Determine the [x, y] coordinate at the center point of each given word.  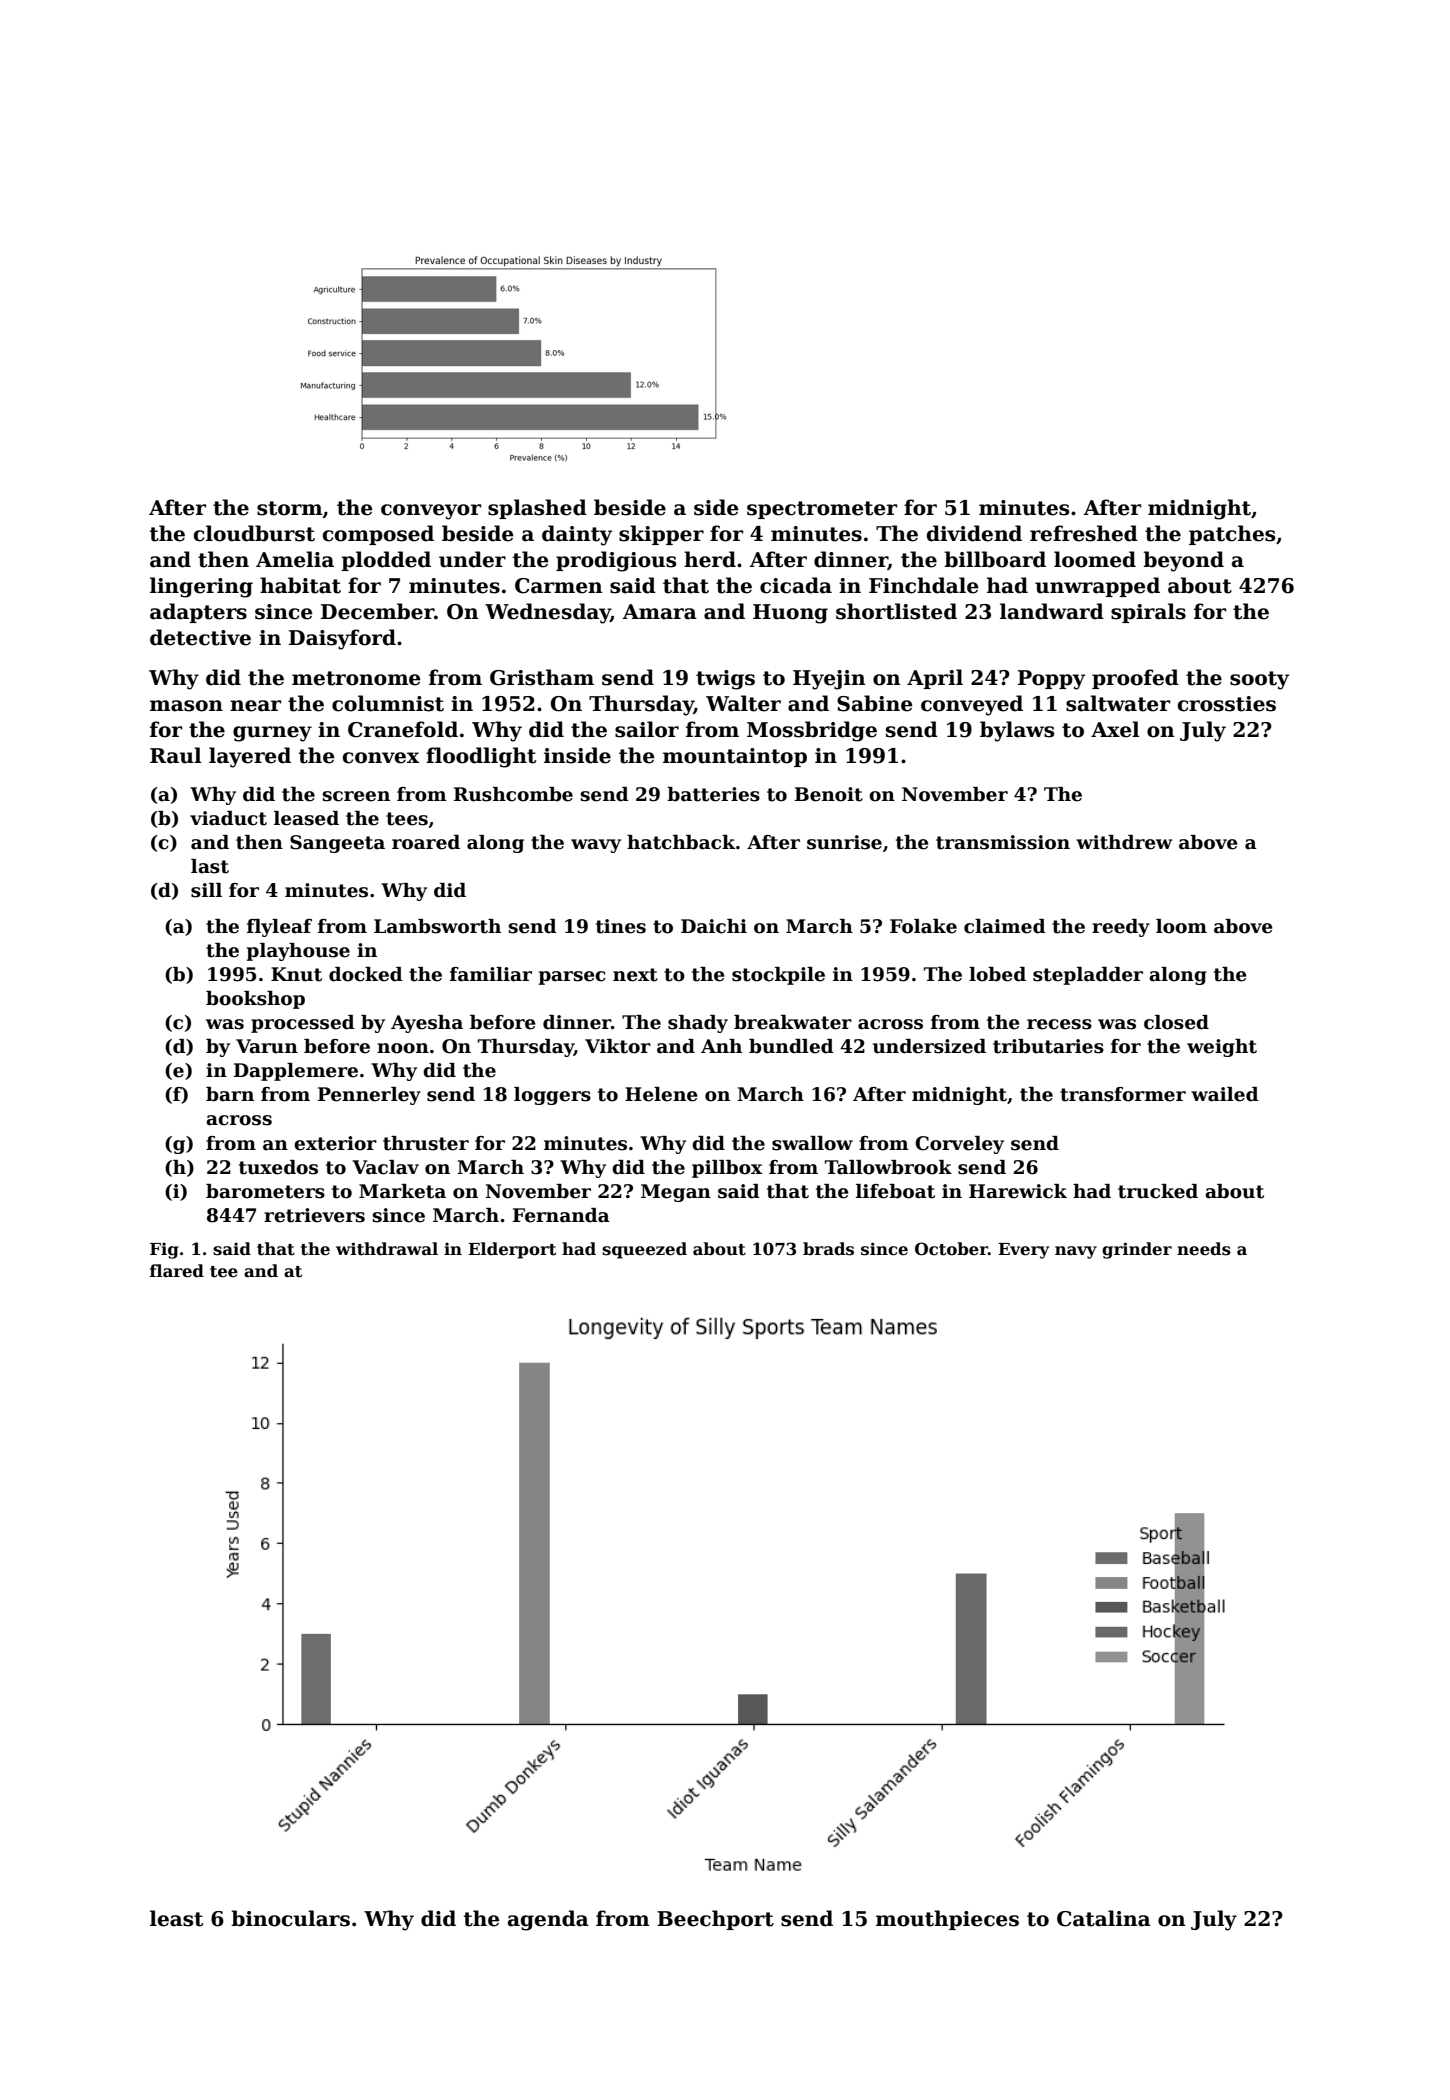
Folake [923, 926]
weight [1222, 1048]
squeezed [644, 1250]
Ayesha [427, 1024]
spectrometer [822, 510]
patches [1232, 535]
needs [1204, 1249]
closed [1176, 1022]
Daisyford [342, 639]
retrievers [314, 1215]
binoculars [290, 1918]
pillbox [727, 1169]
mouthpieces [947, 1920]
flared [177, 1271]
